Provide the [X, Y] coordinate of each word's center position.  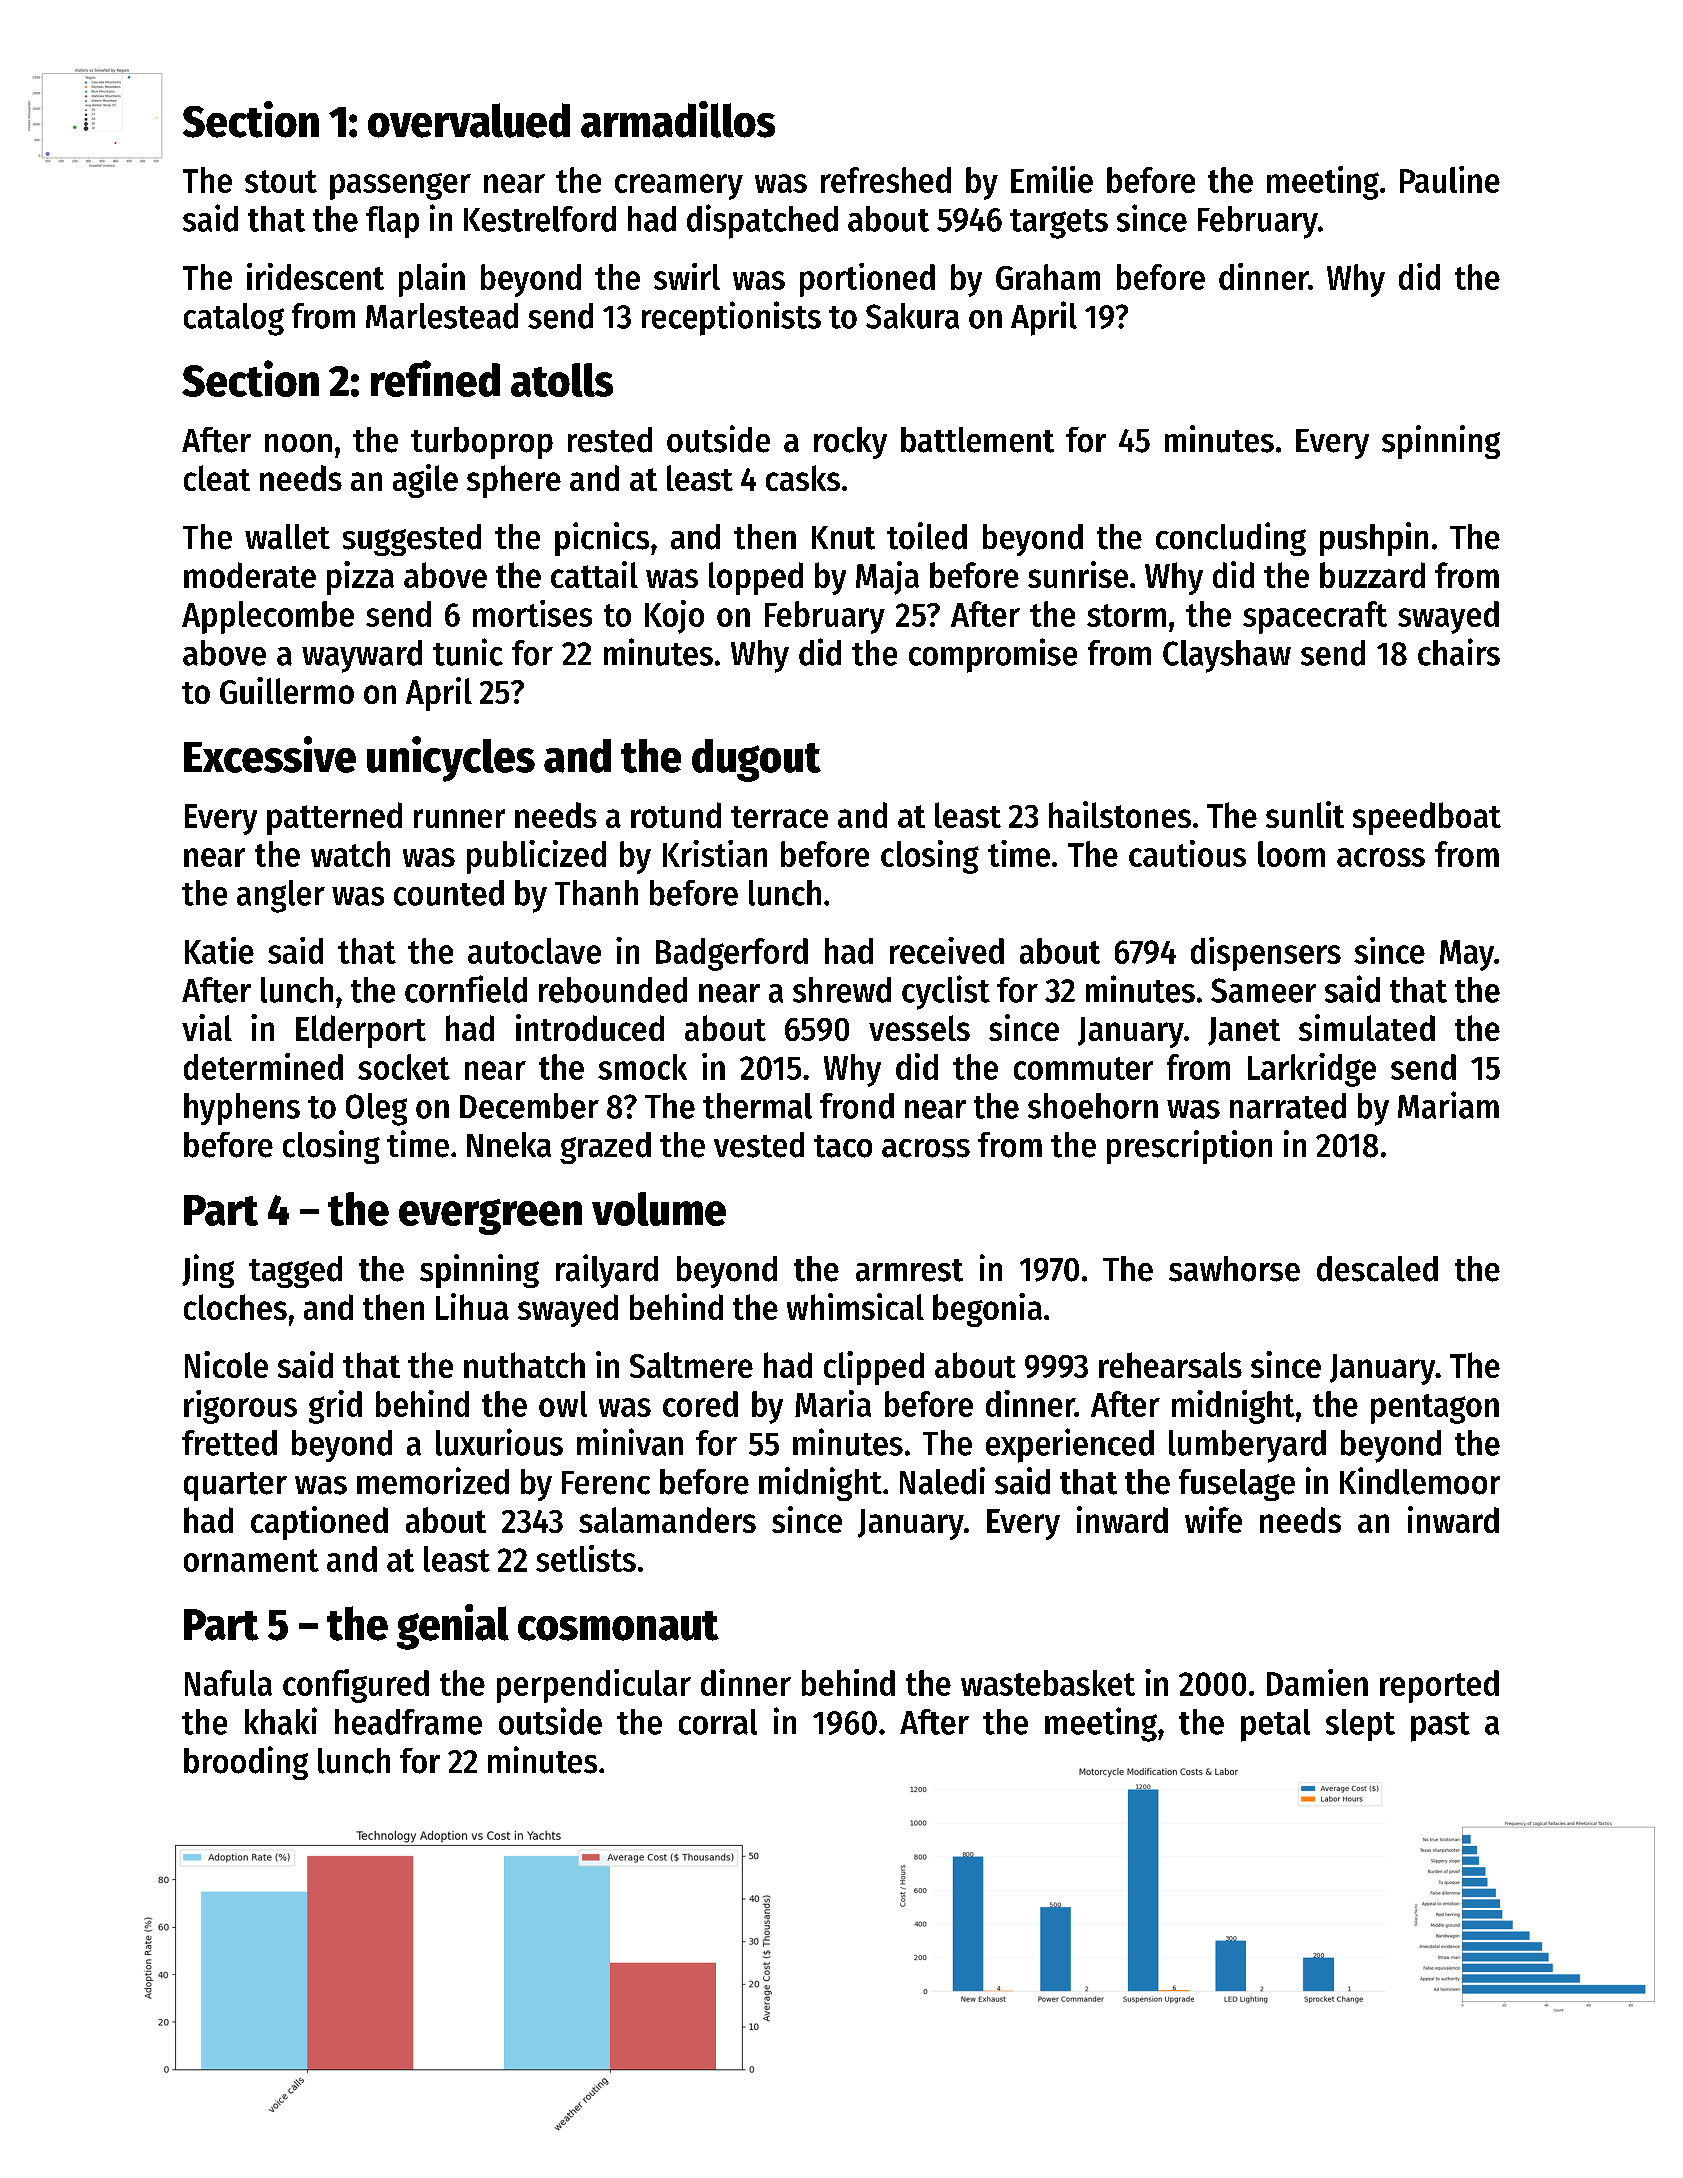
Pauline [1450, 179]
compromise [993, 655]
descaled [1377, 1269]
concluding [1231, 539]
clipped [874, 1368]
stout [281, 181]
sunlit [1305, 814]
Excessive [270, 754]
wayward [362, 656]
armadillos [678, 119]
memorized [433, 1481]
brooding [246, 1763]
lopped [756, 578]
